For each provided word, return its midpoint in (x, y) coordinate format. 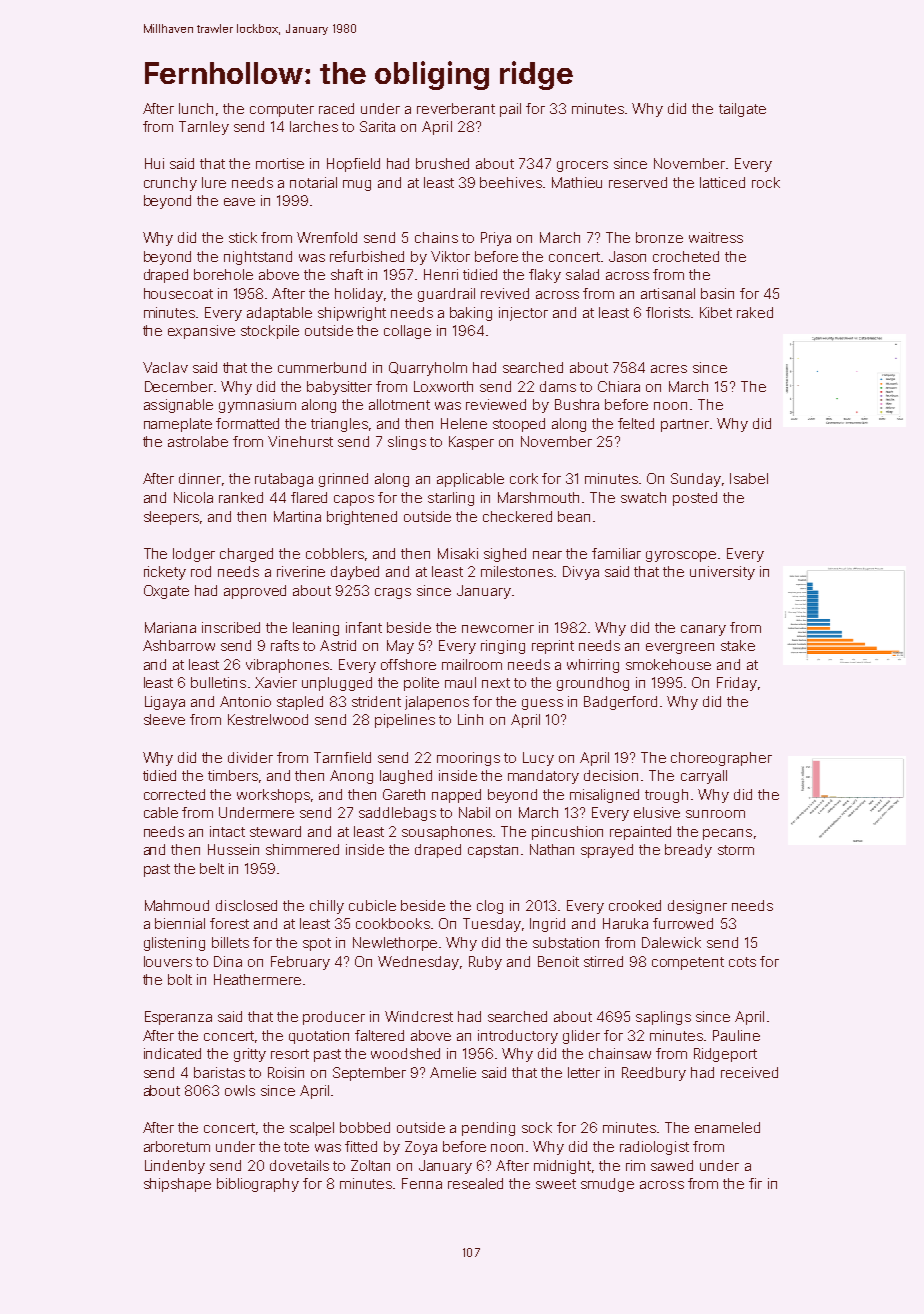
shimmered (302, 849)
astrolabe (198, 441)
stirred (603, 961)
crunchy (170, 184)
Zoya (421, 1148)
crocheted (686, 256)
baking (471, 314)
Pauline (736, 1035)
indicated (172, 1053)
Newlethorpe (395, 944)
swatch (643, 497)
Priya (496, 239)
